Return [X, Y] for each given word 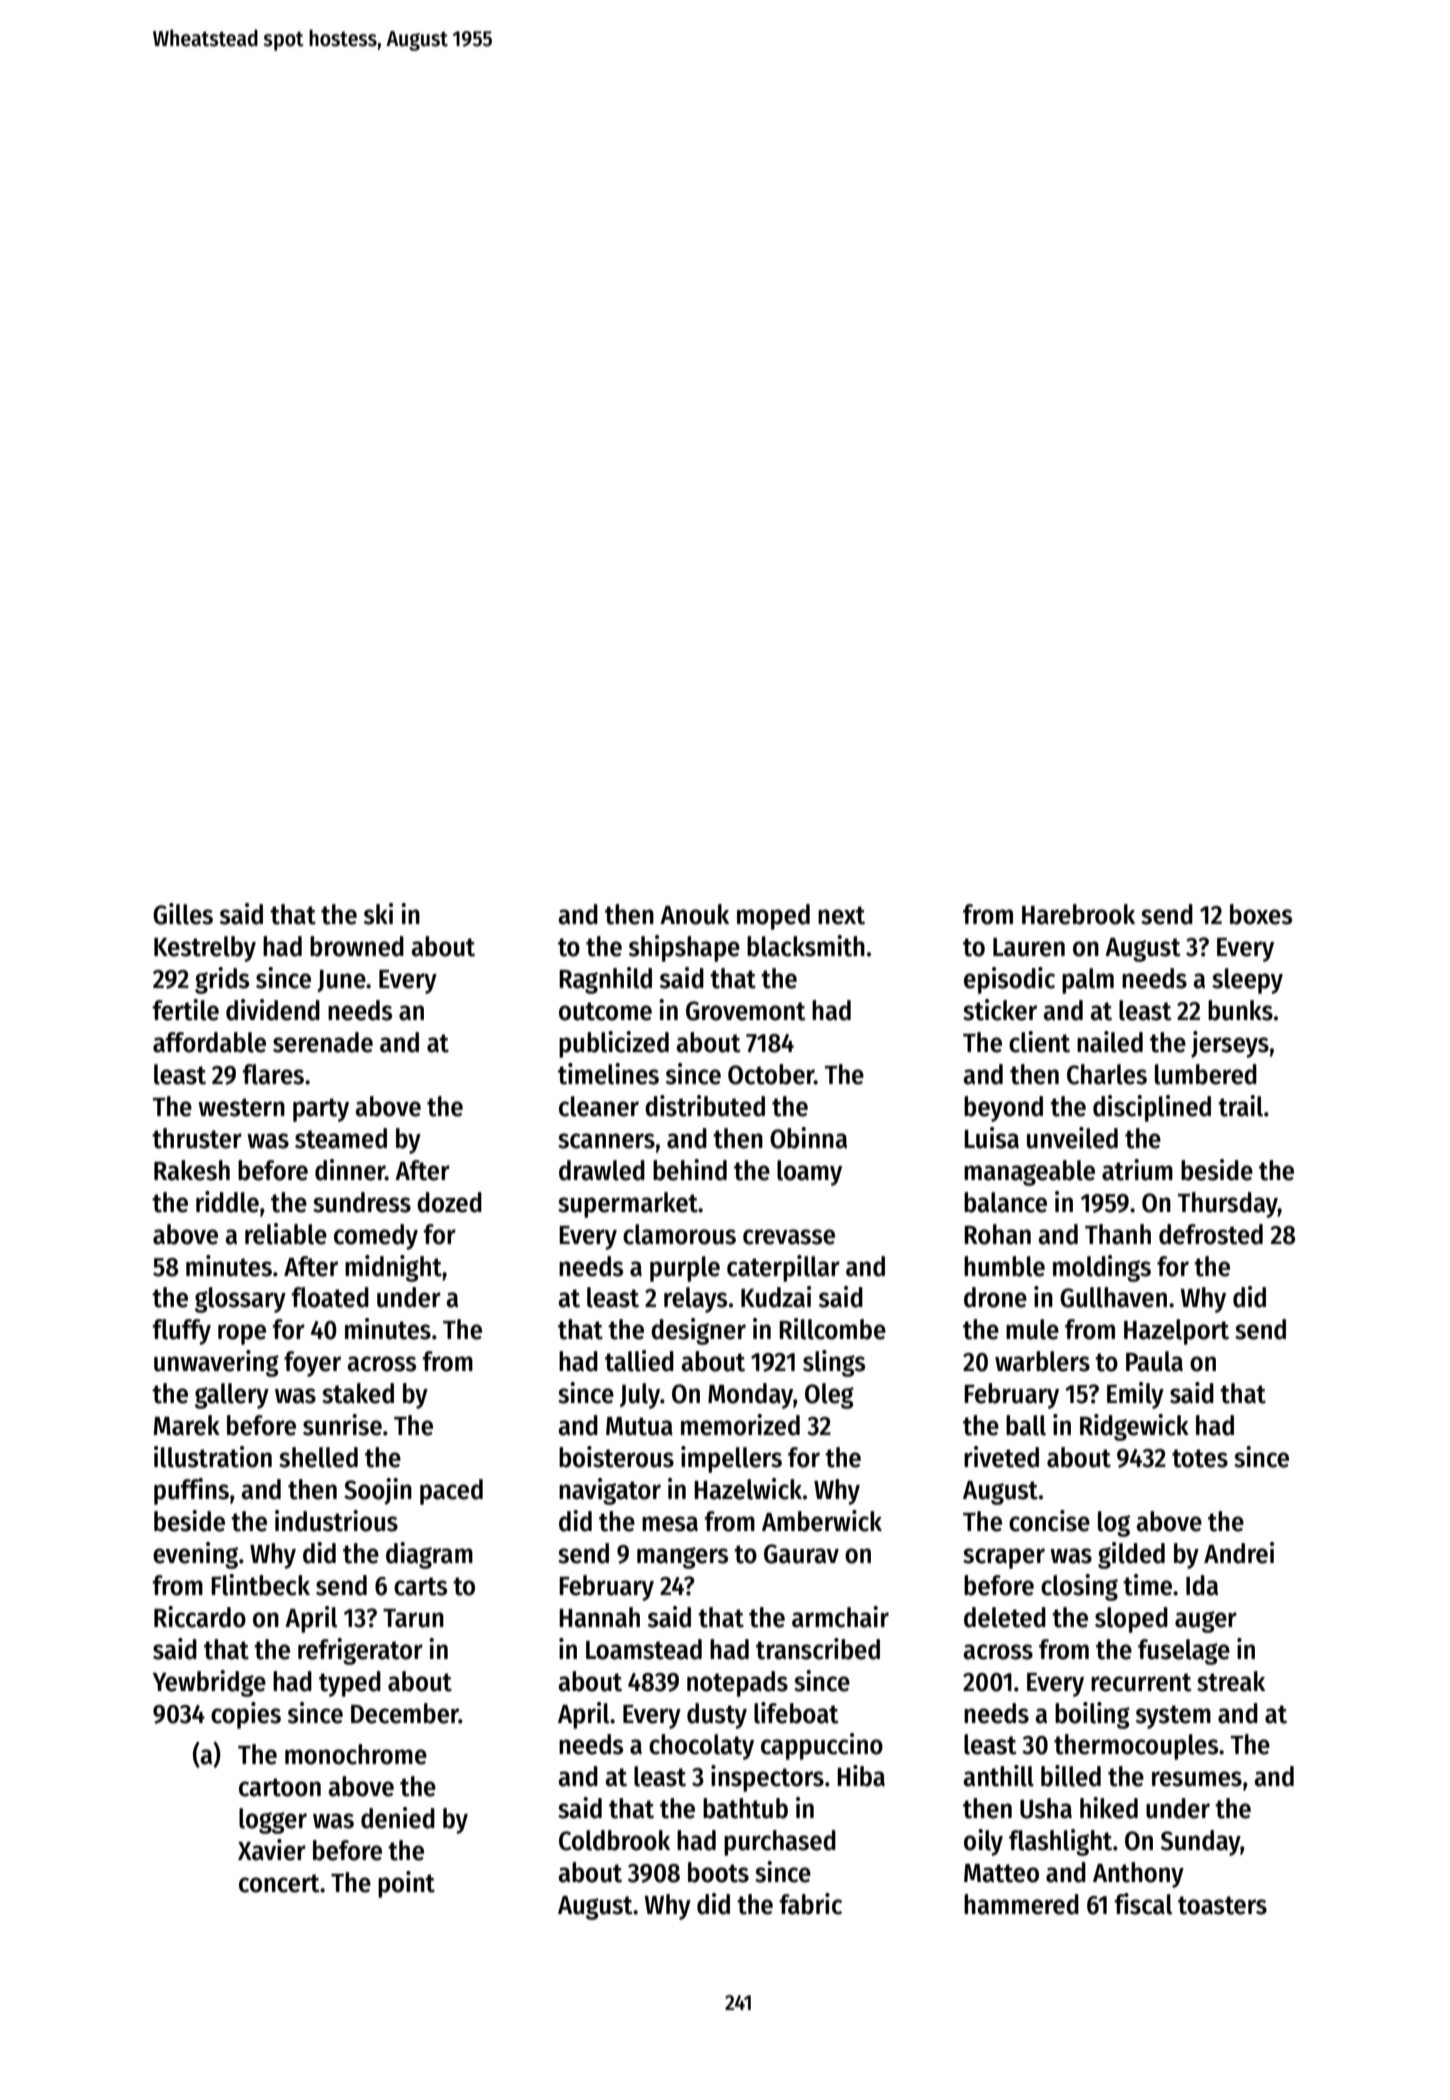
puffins [191, 1491]
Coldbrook [614, 1840]
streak [1231, 1681]
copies [246, 1715]
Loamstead [644, 1649]
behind [690, 1170]
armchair [840, 1617]
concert [279, 1883]
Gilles [183, 914]
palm [1088, 981]
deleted [1005, 1617]
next [841, 915]
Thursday [1228, 1205]
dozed [449, 1202]
